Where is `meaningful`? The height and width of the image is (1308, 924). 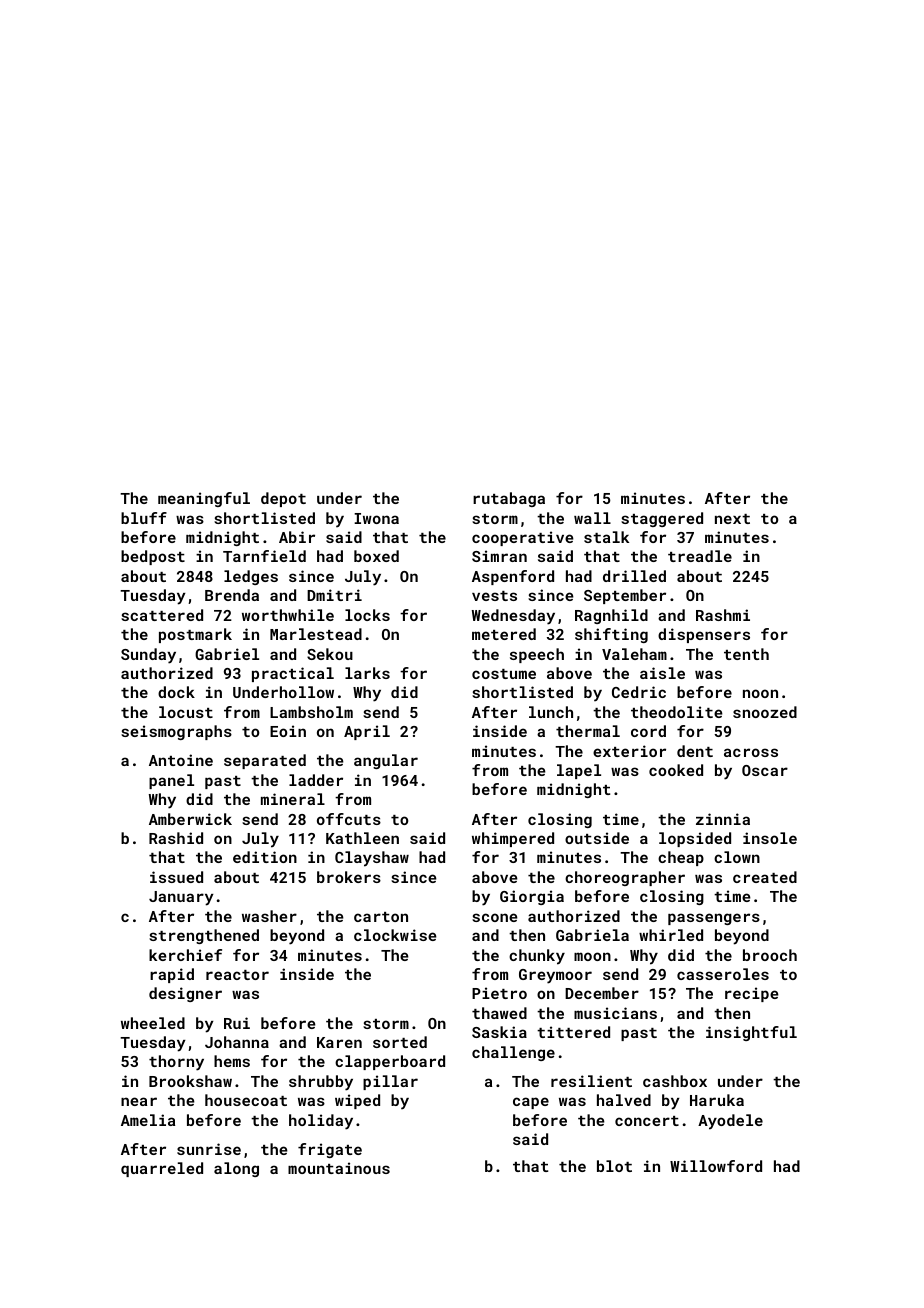
meaningful is located at coordinates (204, 499).
